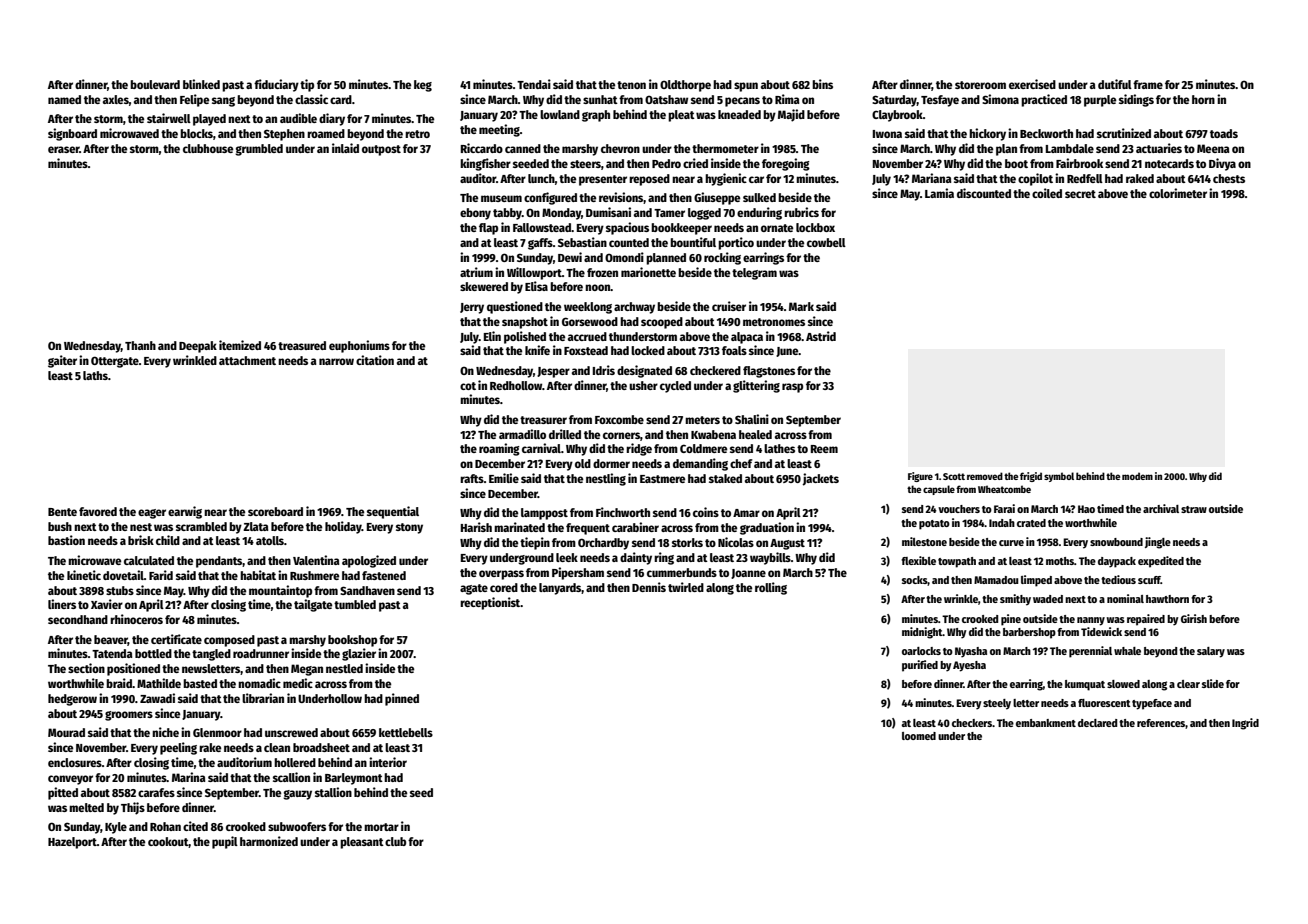  What do you see at coordinates (72, 134) in the image?
I see `signboard` at bounding box center [72, 134].
